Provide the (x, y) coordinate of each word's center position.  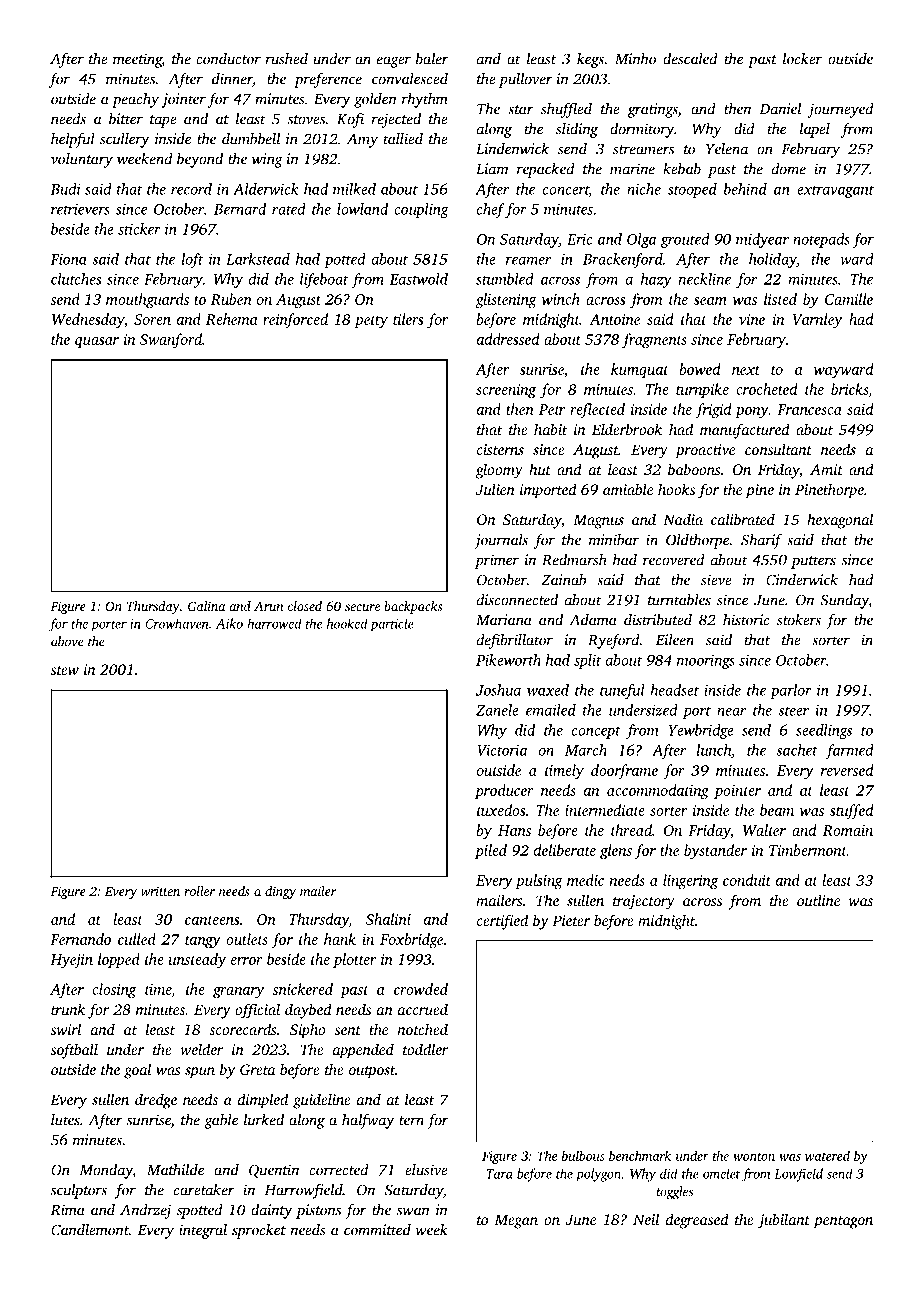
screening (506, 391)
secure (362, 607)
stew (65, 670)
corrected (339, 1170)
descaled (690, 59)
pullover (526, 80)
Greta (257, 1069)
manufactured (745, 431)
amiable (628, 489)
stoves (306, 120)
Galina (206, 606)
